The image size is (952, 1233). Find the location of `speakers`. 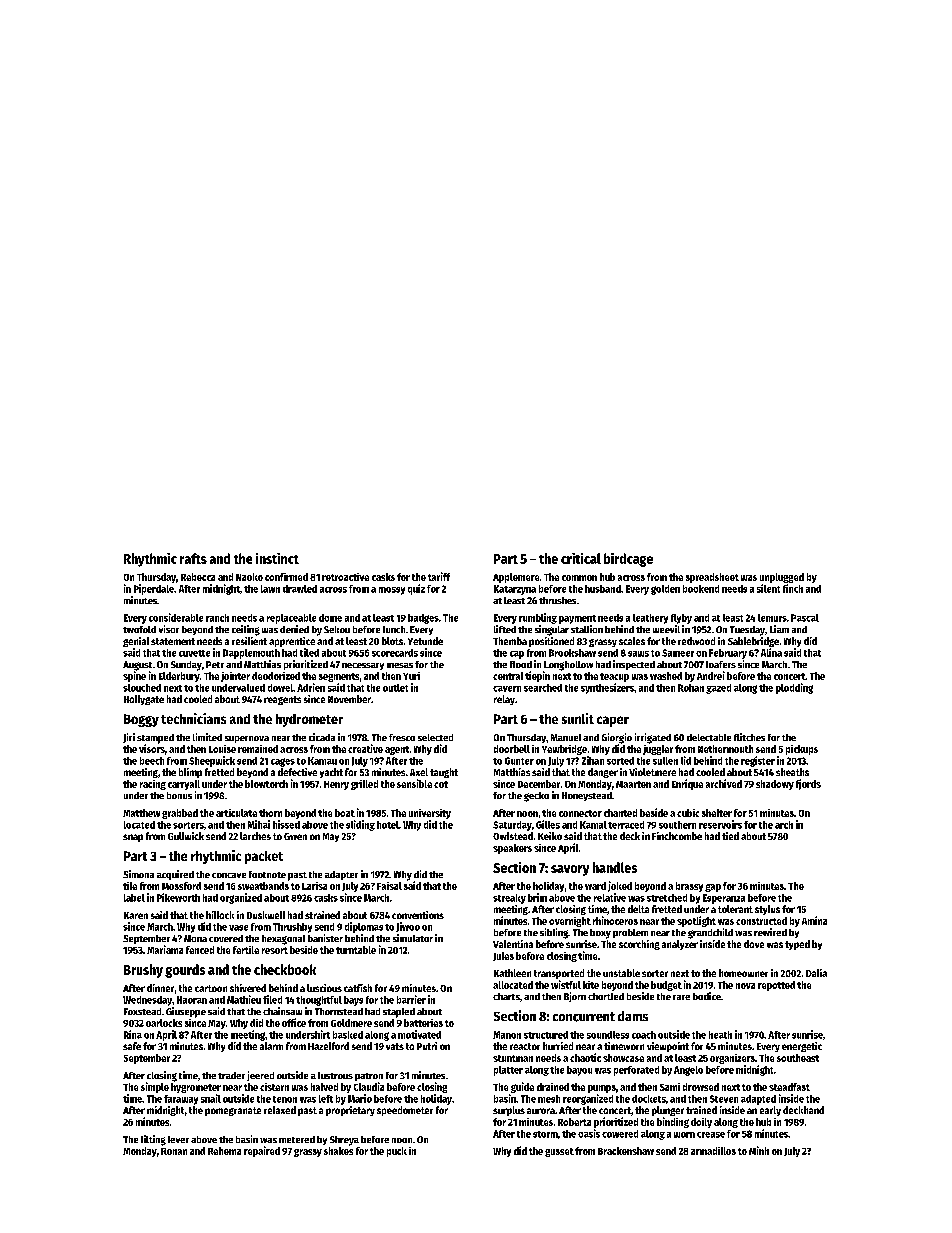

speakers is located at coordinates (512, 849).
